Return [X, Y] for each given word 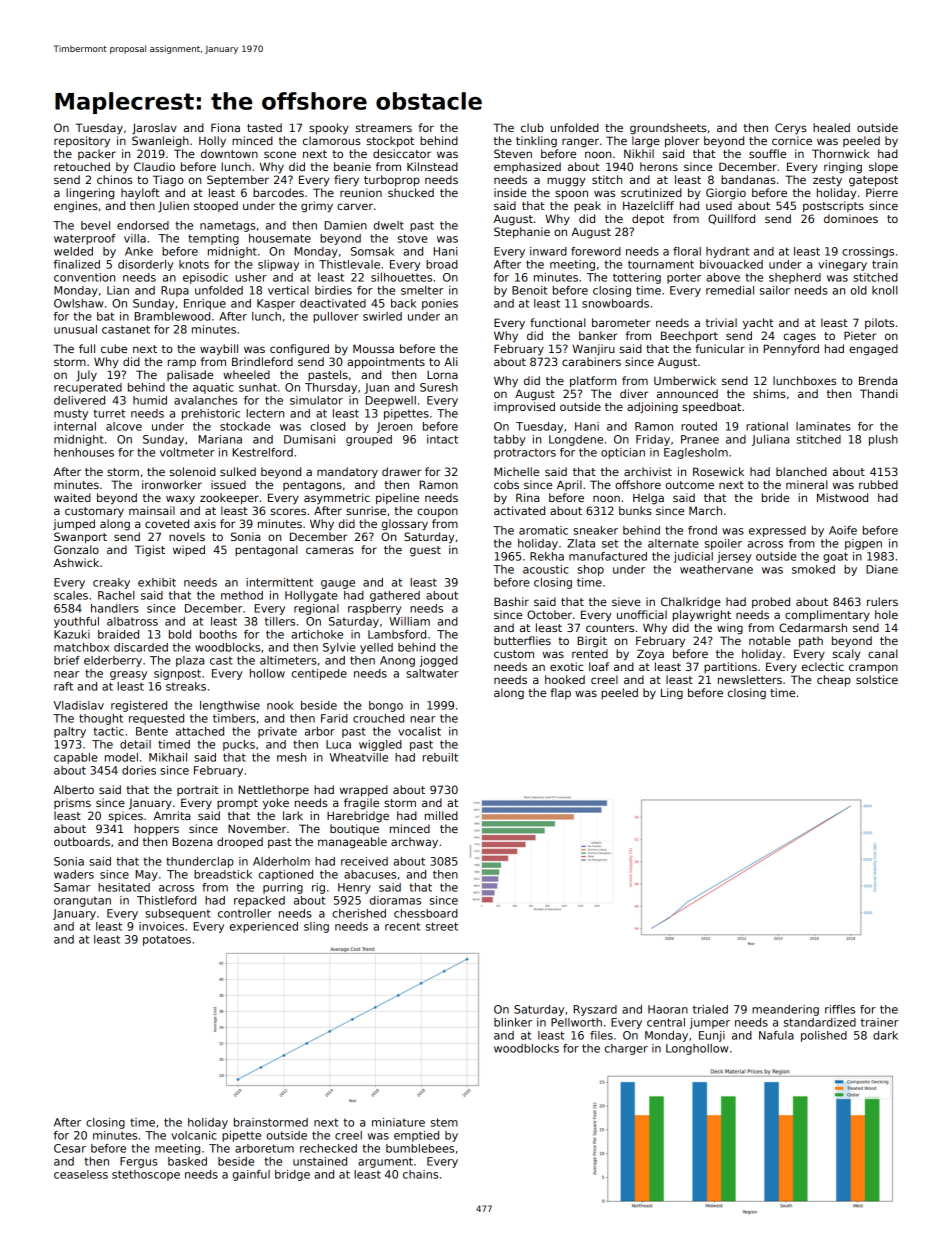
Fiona [225, 127]
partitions [730, 667]
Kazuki [72, 634]
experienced [264, 927]
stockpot [390, 142]
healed [831, 127]
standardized [820, 1022]
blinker [513, 1022]
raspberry [375, 609]
